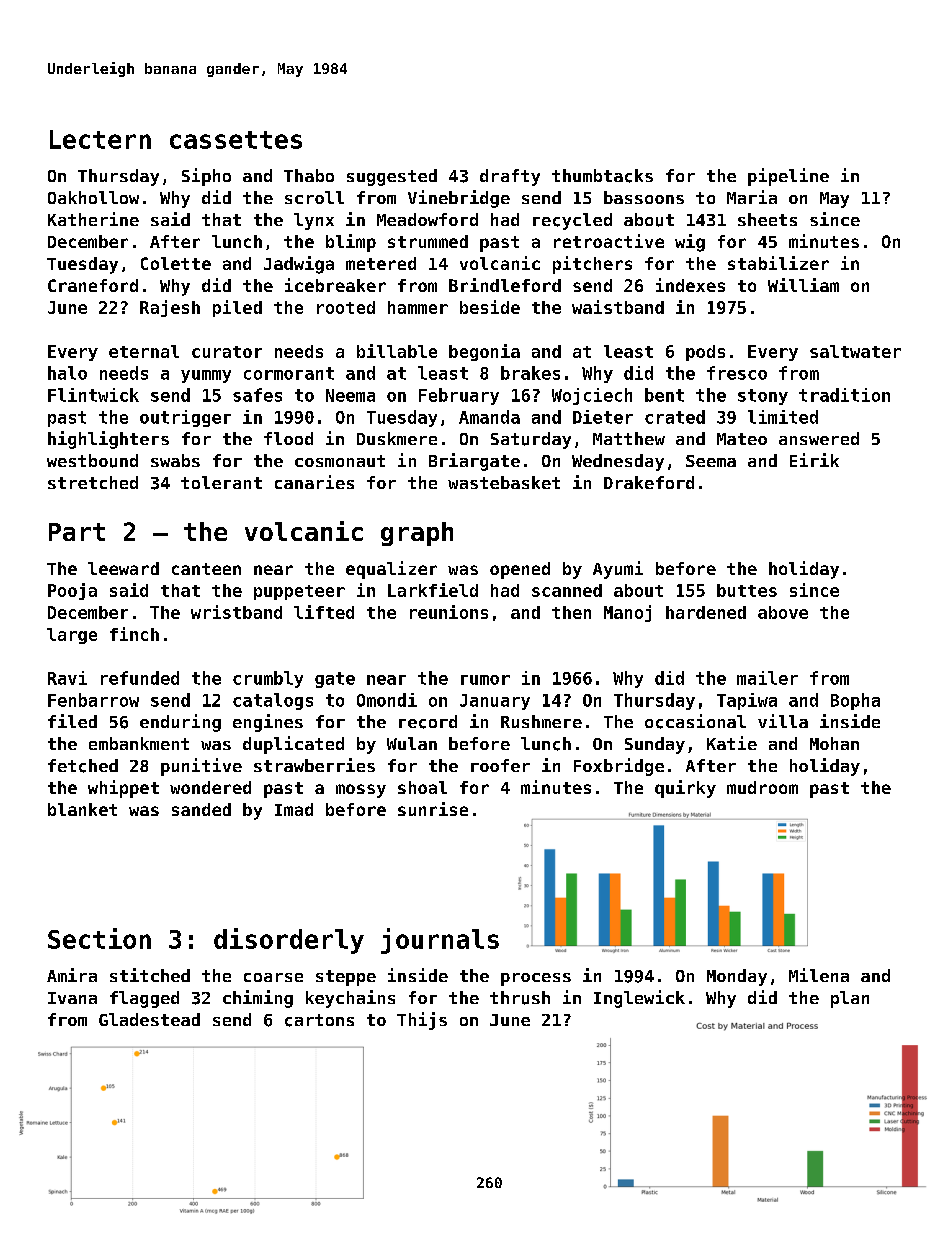 The height and width of the screenshot is (1233, 952). What do you see at coordinates (236, 140) in the screenshot?
I see `cassettes` at bounding box center [236, 140].
